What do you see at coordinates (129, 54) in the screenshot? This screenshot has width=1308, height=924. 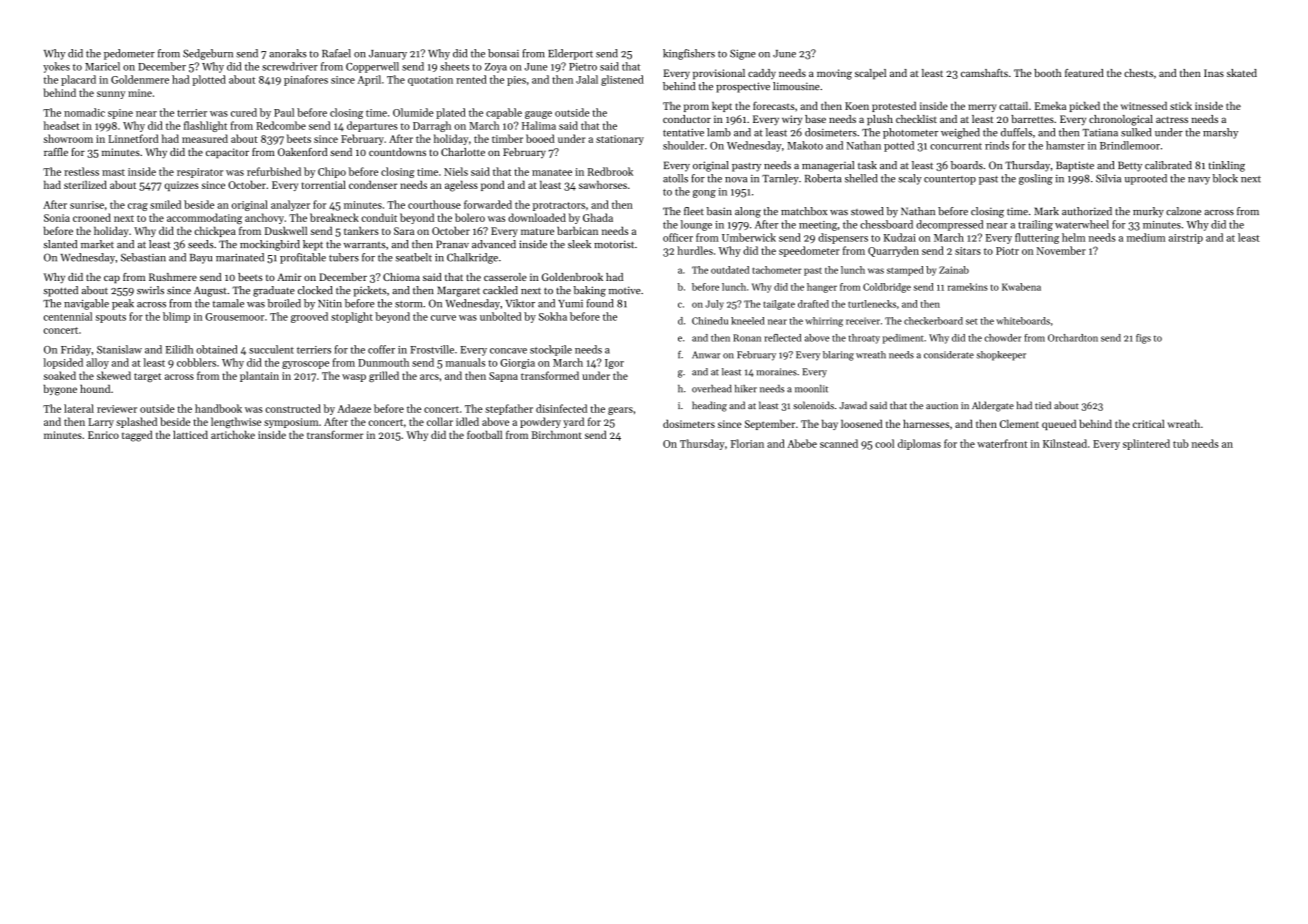 I see `pedometer` at bounding box center [129, 54].
